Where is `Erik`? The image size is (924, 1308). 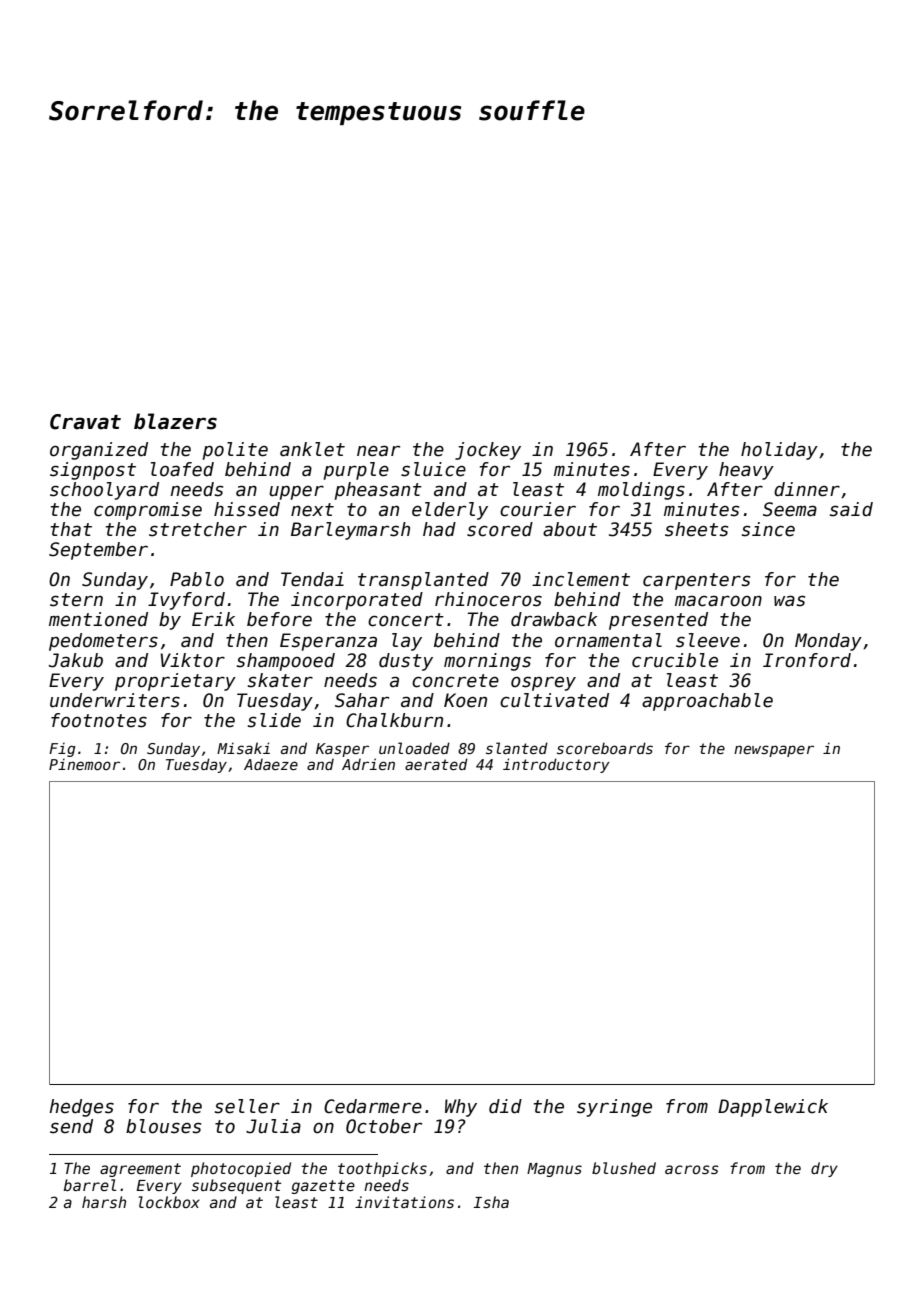
Erik is located at coordinates (213, 619).
